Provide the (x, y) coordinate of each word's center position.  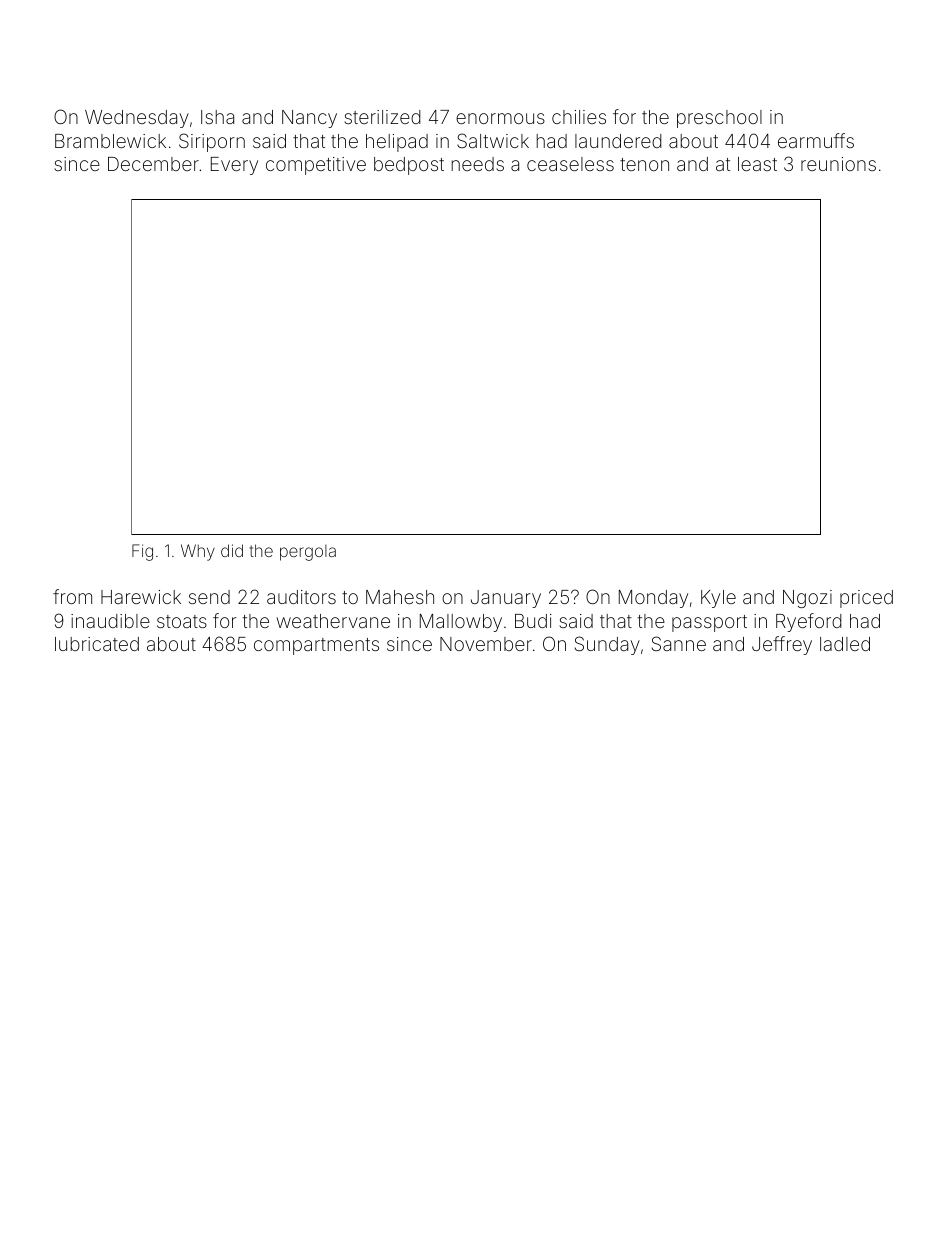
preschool (719, 119)
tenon (644, 164)
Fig (142, 552)
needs (478, 164)
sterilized (382, 117)
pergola (308, 553)
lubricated (97, 644)
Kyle (718, 599)
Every (234, 166)
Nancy (309, 119)
